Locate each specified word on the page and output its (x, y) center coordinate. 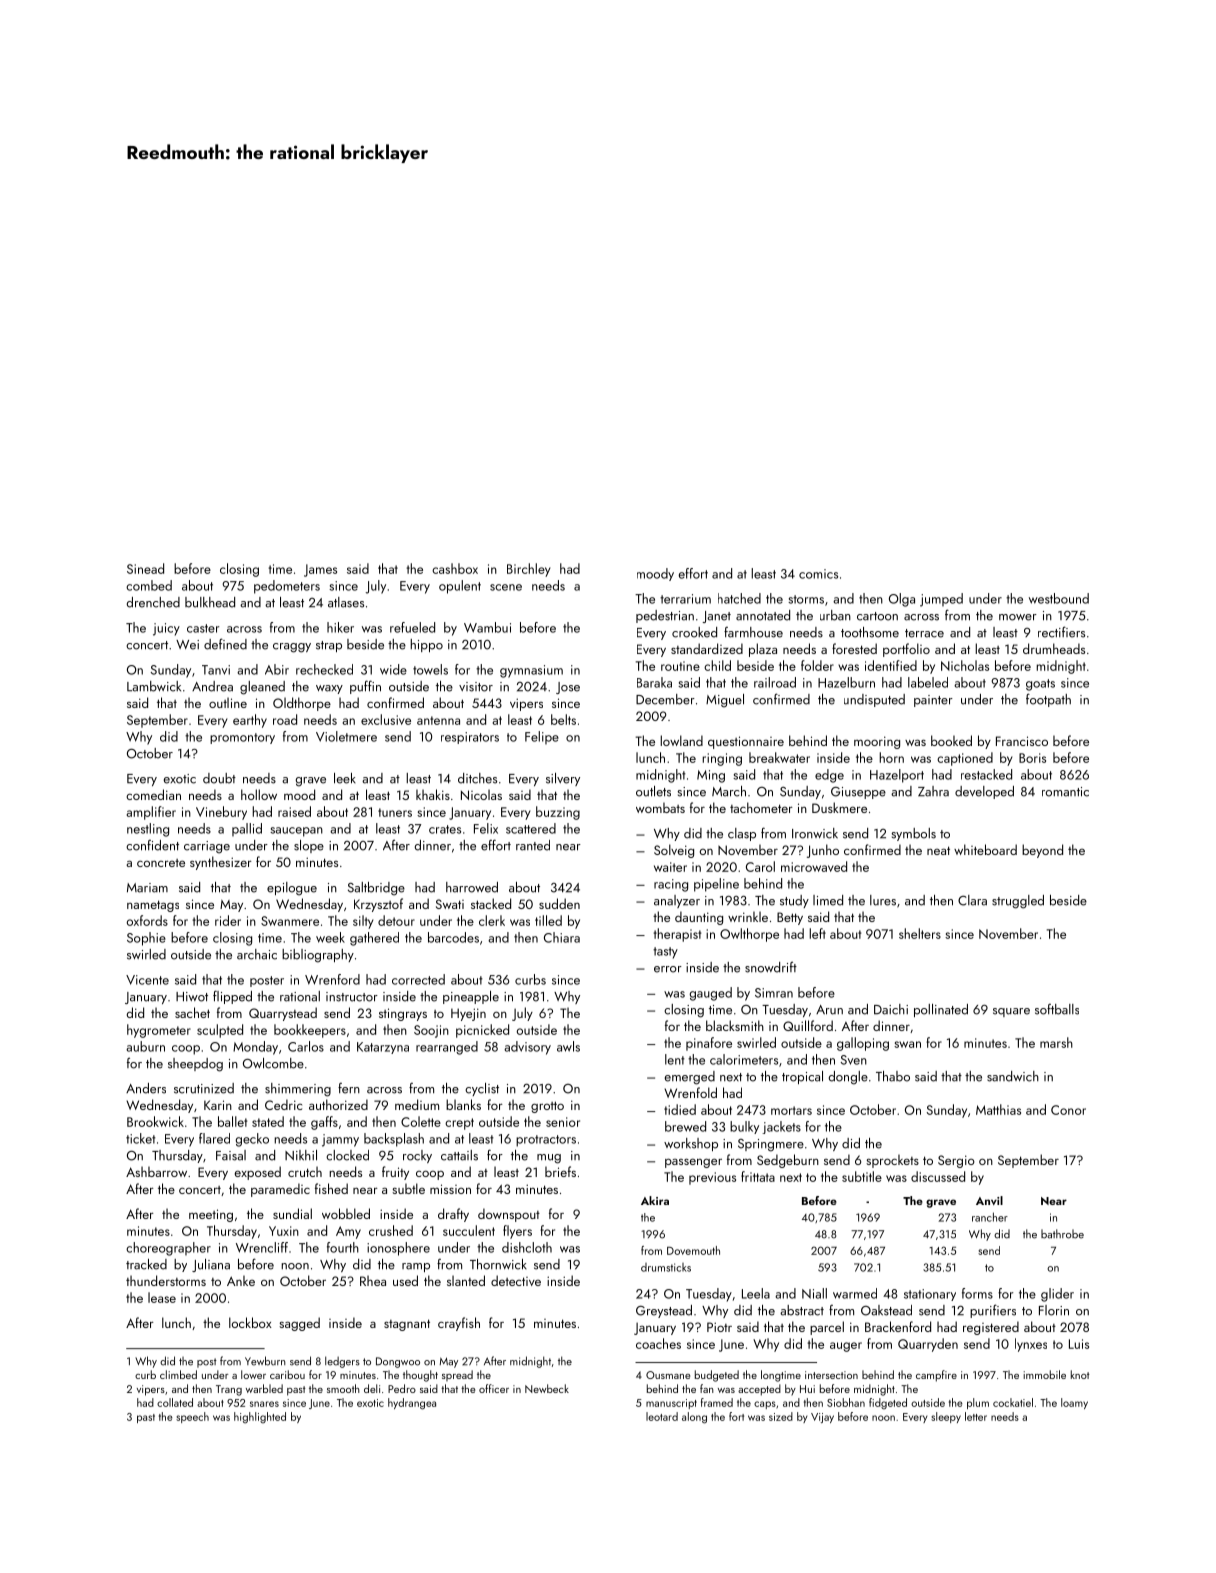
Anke (241, 1280)
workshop (691, 1144)
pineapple (471, 997)
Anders (146, 1088)
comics (818, 574)
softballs (1057, 1009)
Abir (277, 669)
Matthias (998, 1109)
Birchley (528, 570)
